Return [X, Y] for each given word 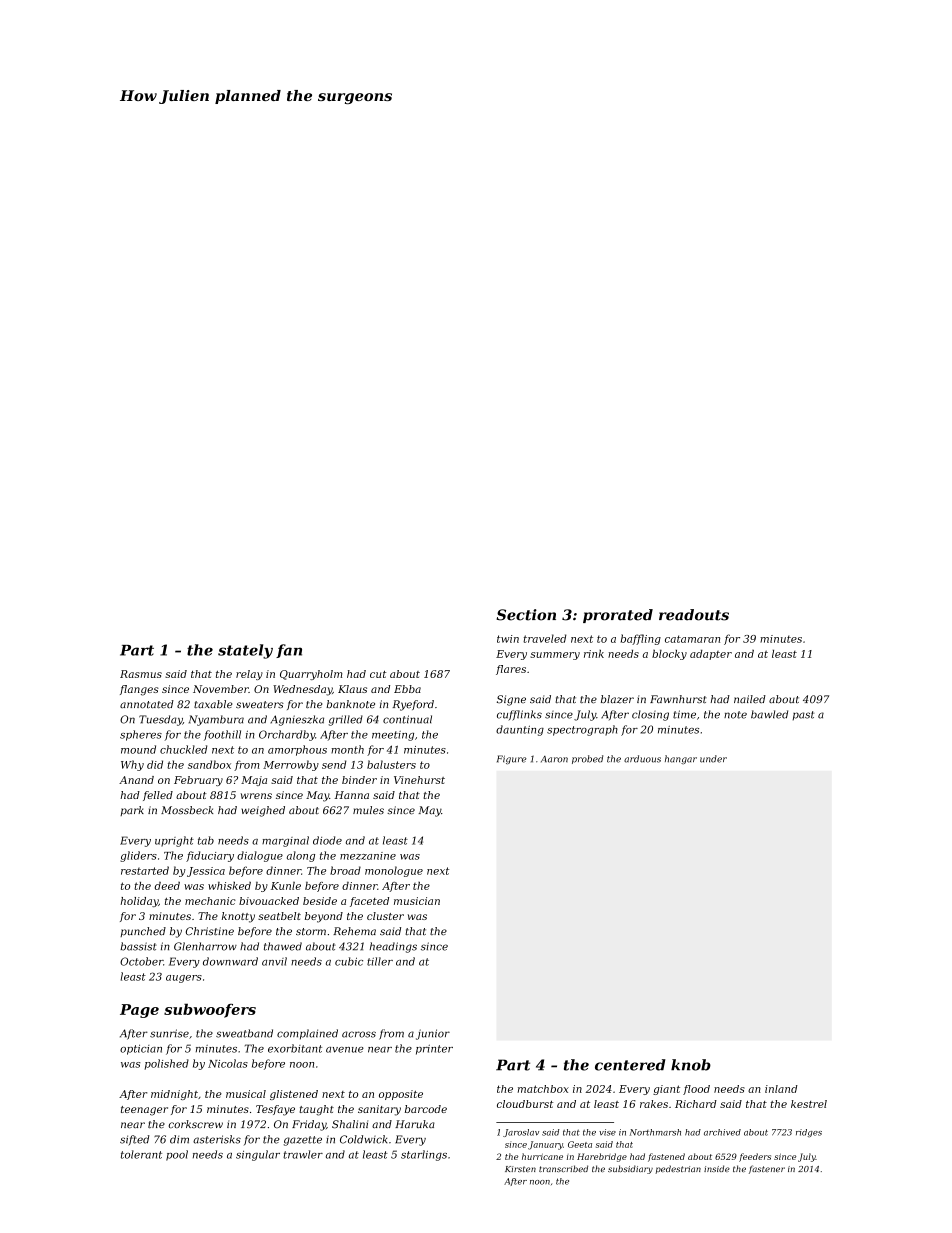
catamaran [692, 639]
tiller [380, 961]
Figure [512, 759]
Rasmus [141, 674]
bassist [138, 946]
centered [630, 1065]
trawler [303, 1154]
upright [174, 841]
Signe [511, 700]
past [803, 715]
